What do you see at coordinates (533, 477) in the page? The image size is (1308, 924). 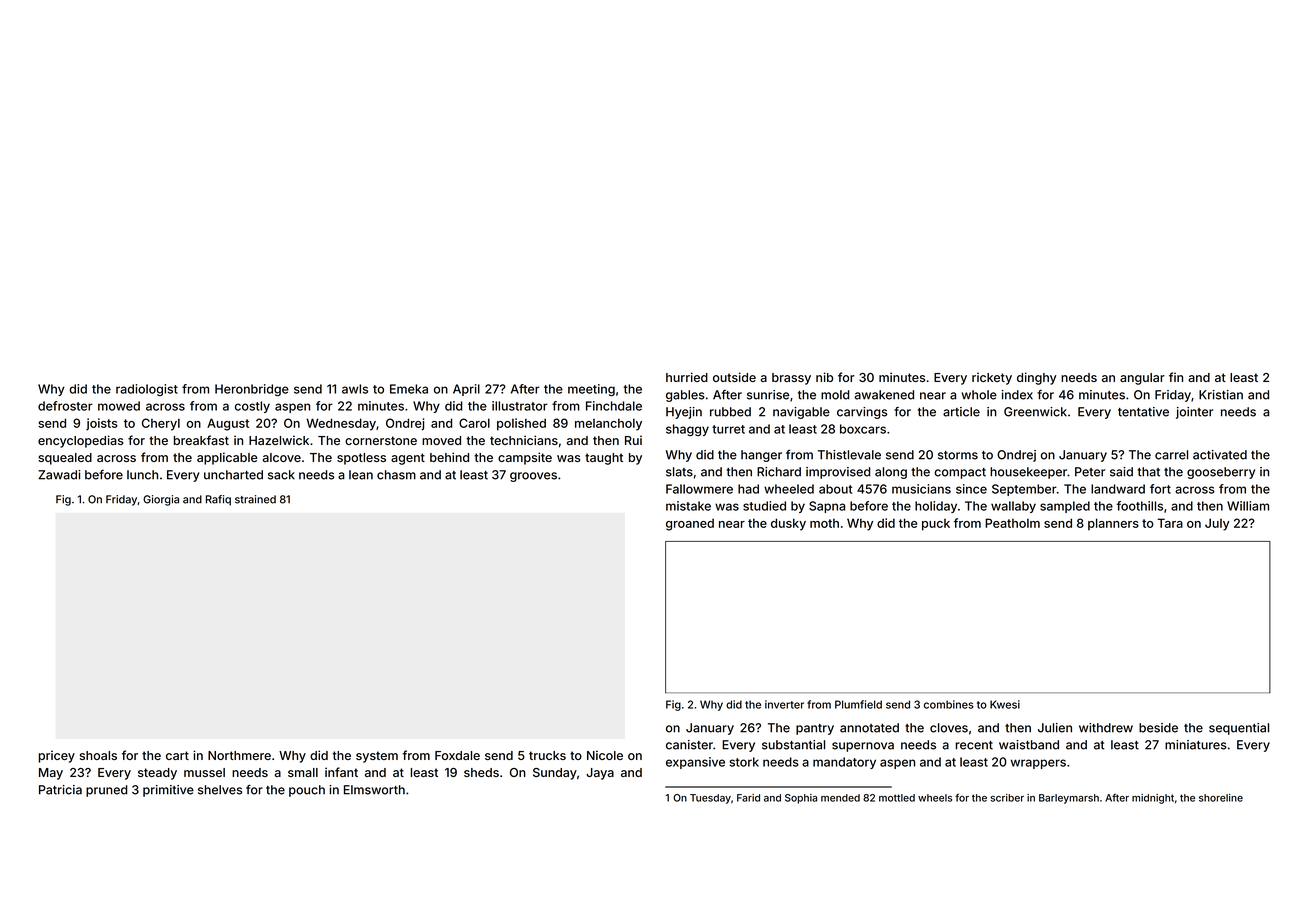 I see `grooves` at bounding box center [533, 477].
